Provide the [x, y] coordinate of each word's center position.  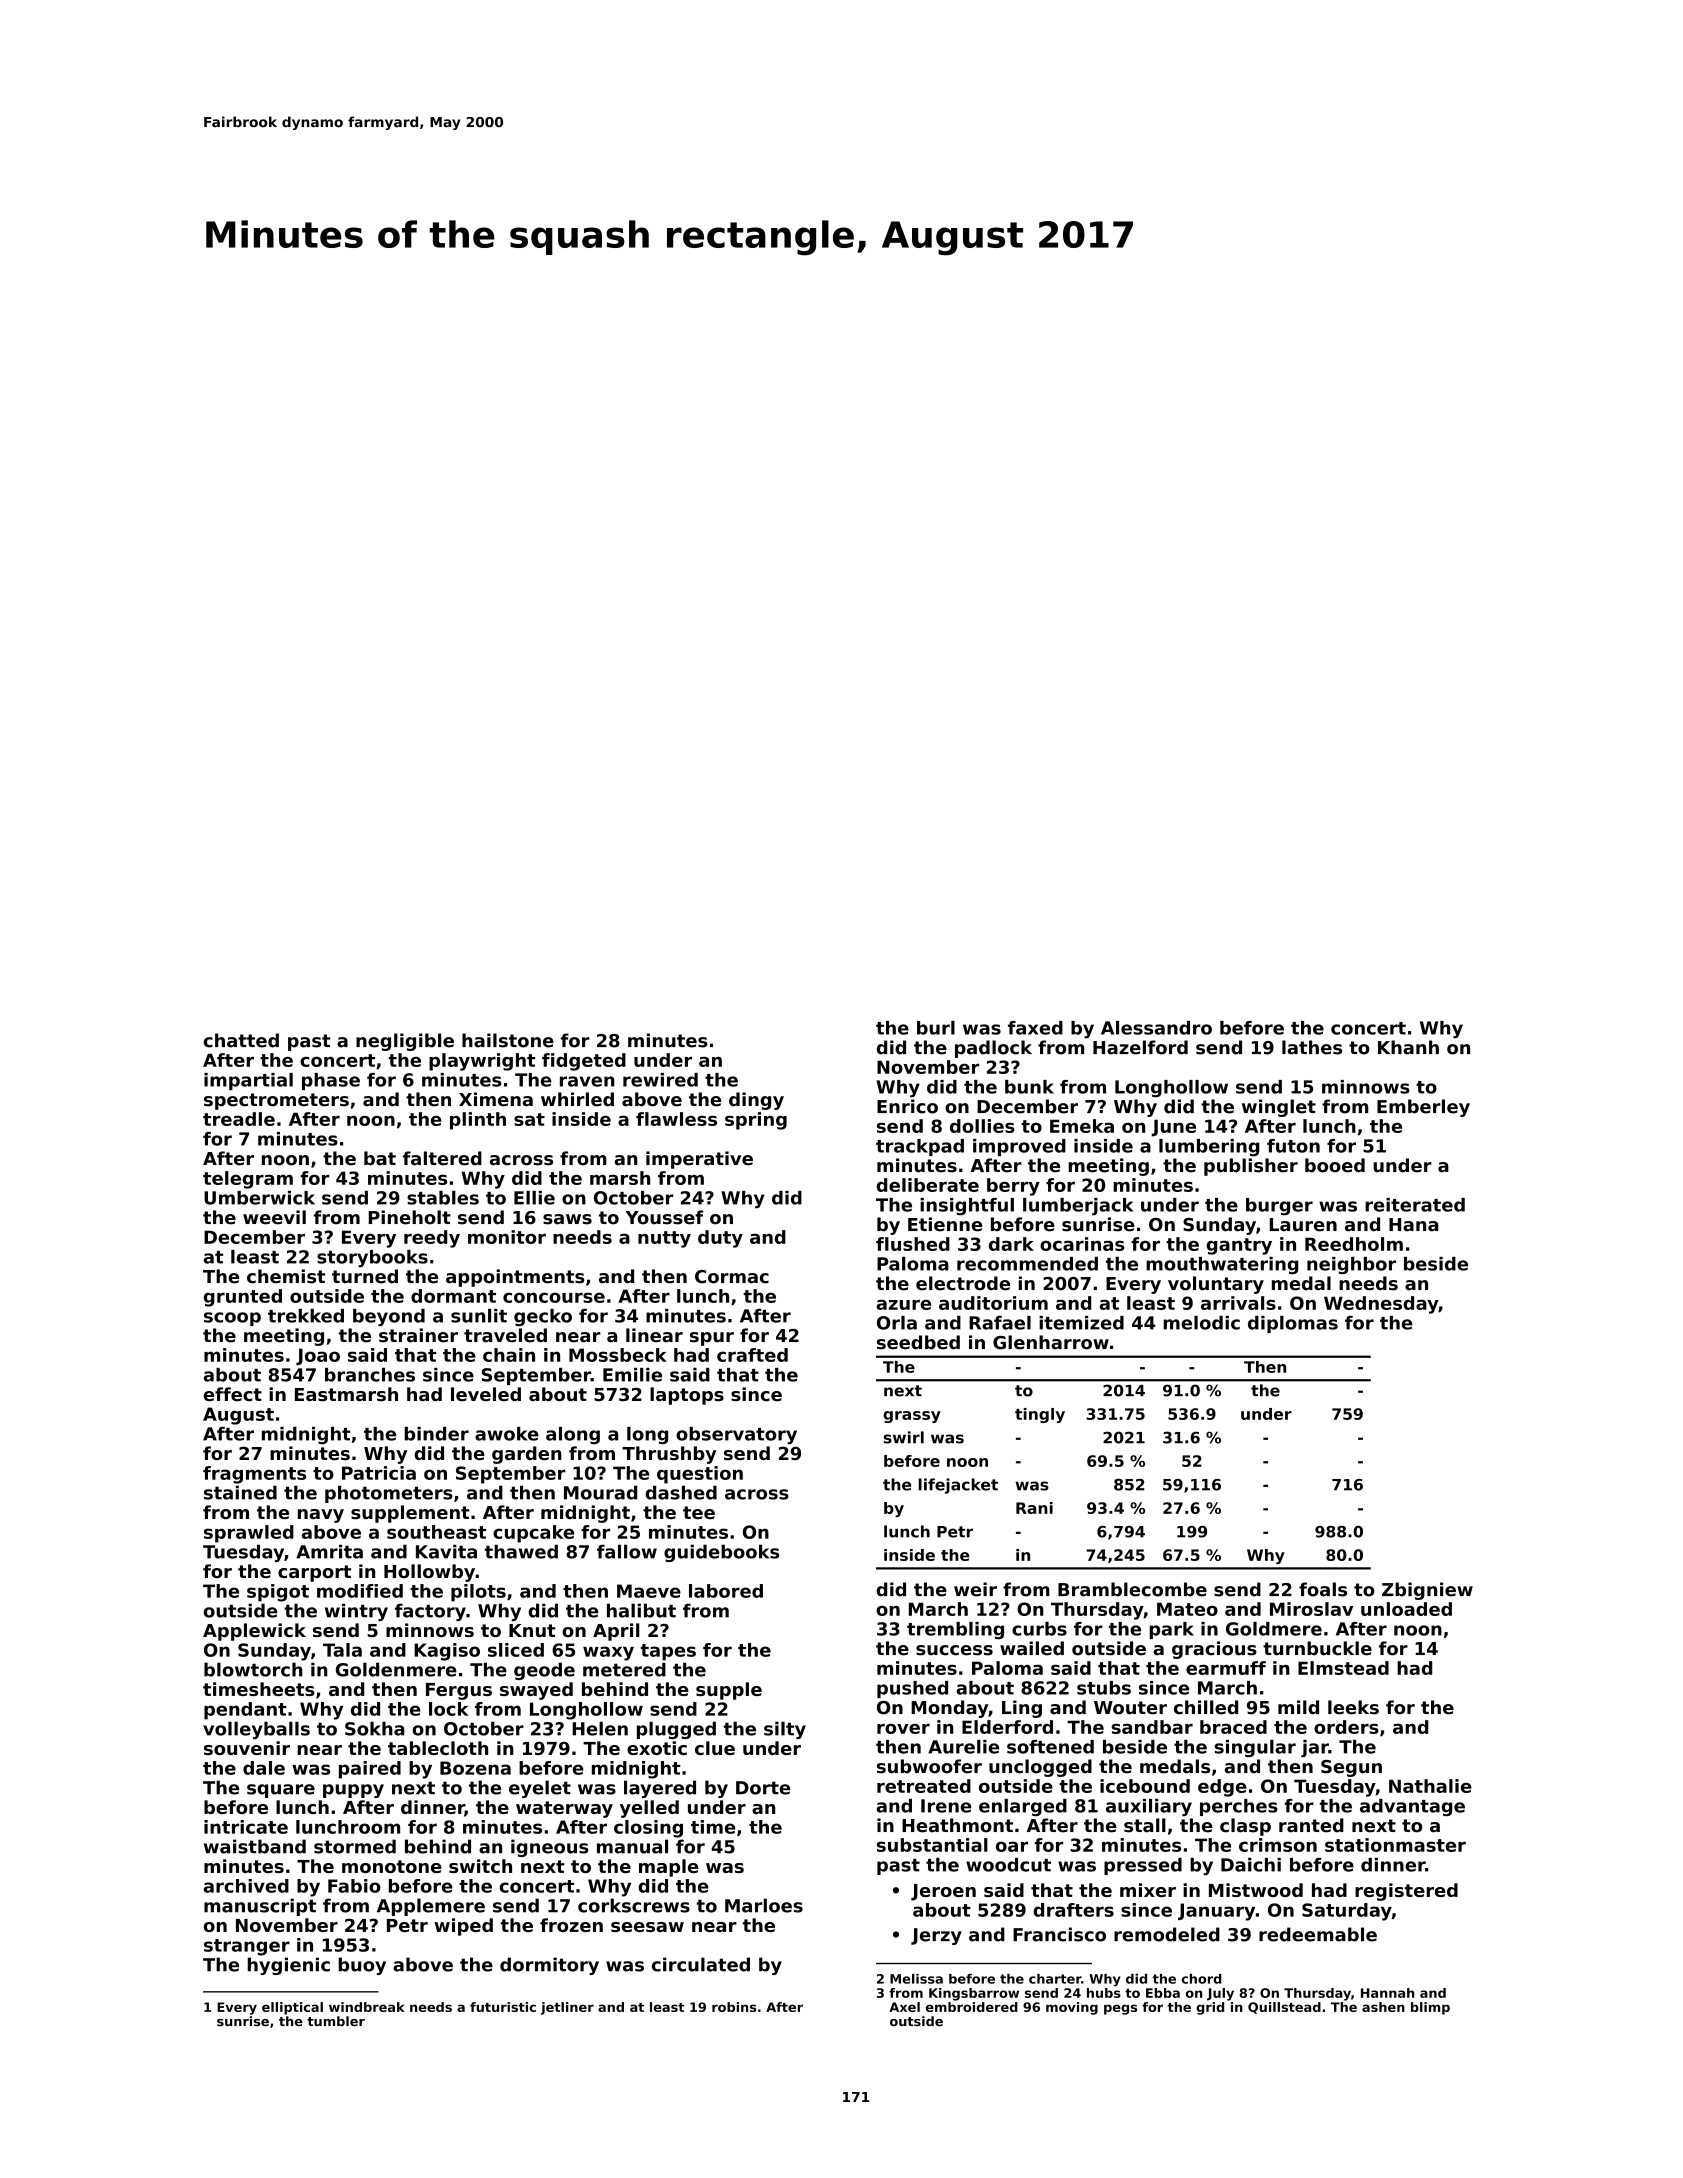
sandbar [1152, 1727]
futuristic [503, 2007]
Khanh [1408, 1047]
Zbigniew [1427, 1591]
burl [936, 1028]
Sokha [375, 1728]
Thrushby [669, 1455]
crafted [752, 1355]
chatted [241, 1040]
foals [1323, 1589]
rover [903, 1729]
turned [365, 1276]
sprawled [249, 1534]
